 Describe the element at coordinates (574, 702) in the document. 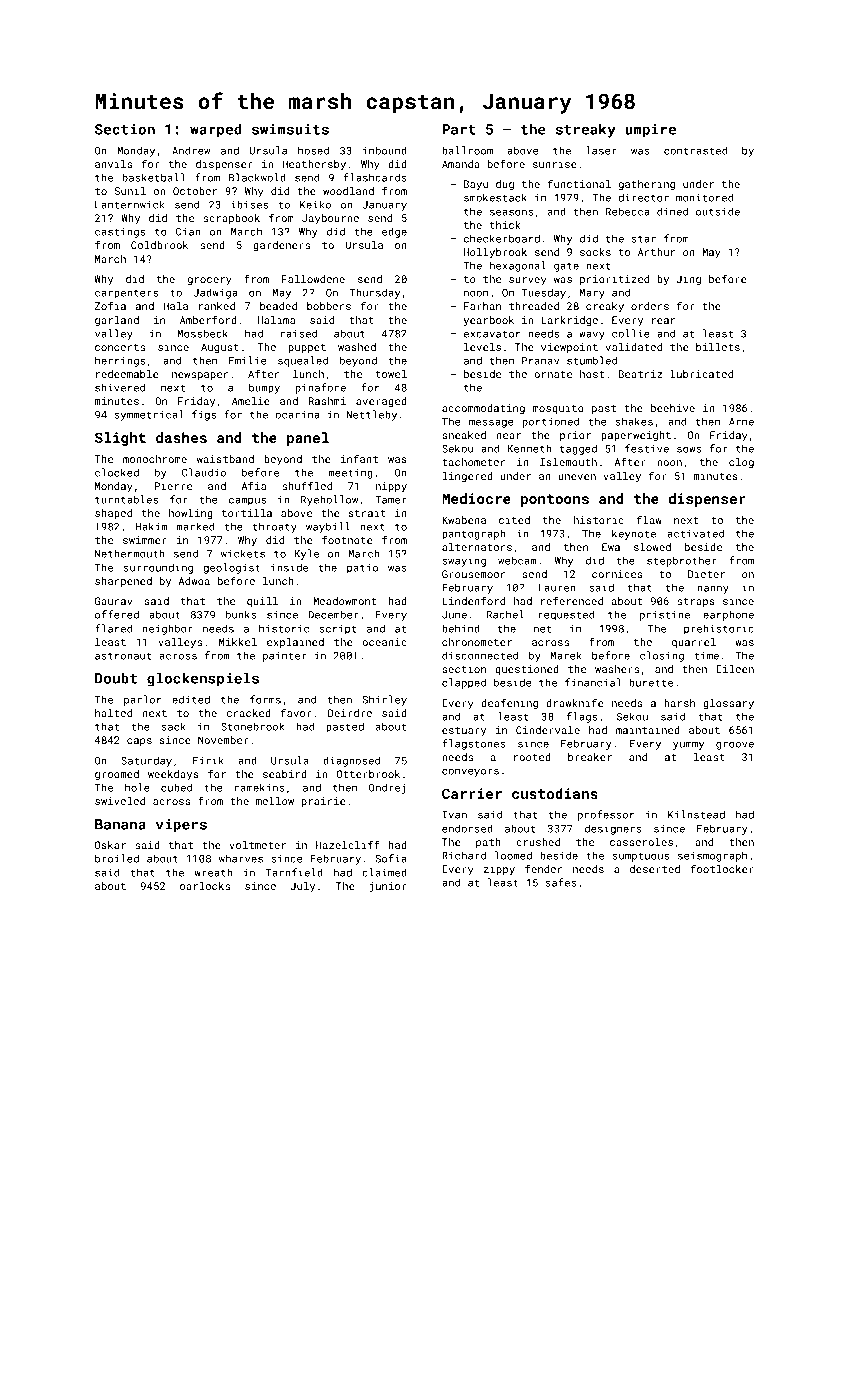

I see `drawknife` at that location.
